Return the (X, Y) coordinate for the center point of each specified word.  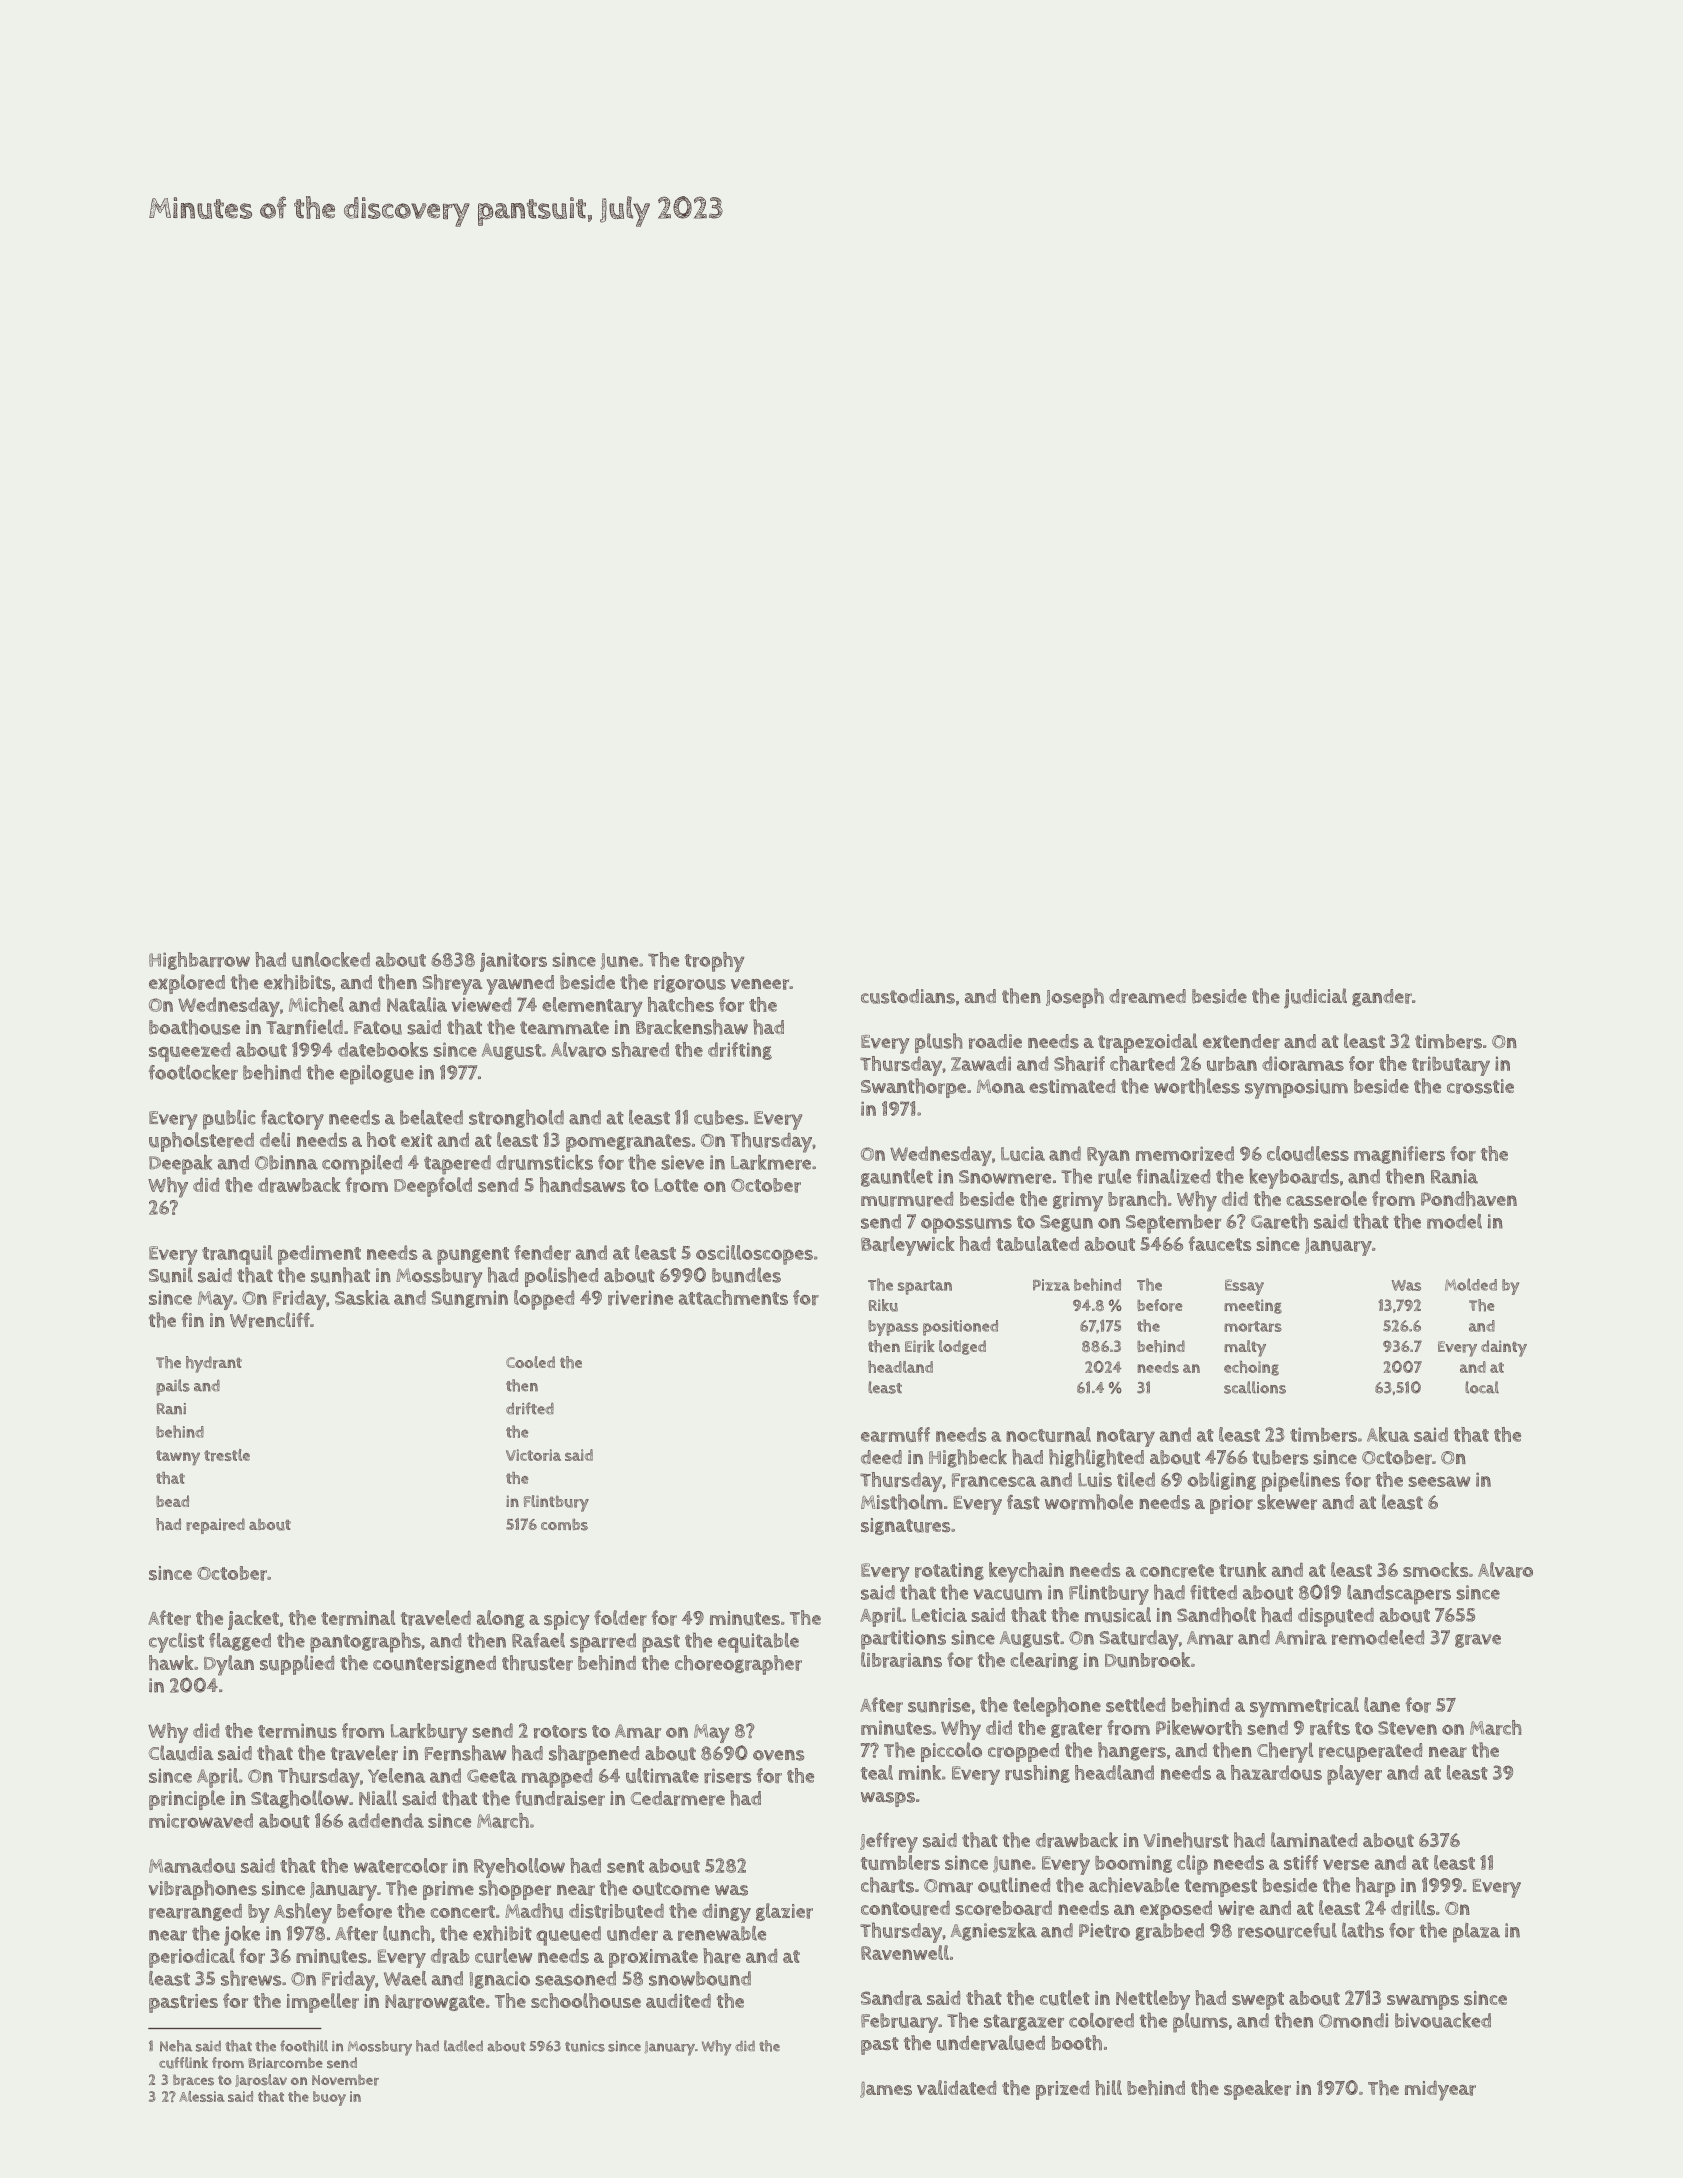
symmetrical (1304, 1707)
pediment (319, 1255)
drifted (530, 1408)
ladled (463, 2045)
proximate (653, 1958)
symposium (1296, 1089)
